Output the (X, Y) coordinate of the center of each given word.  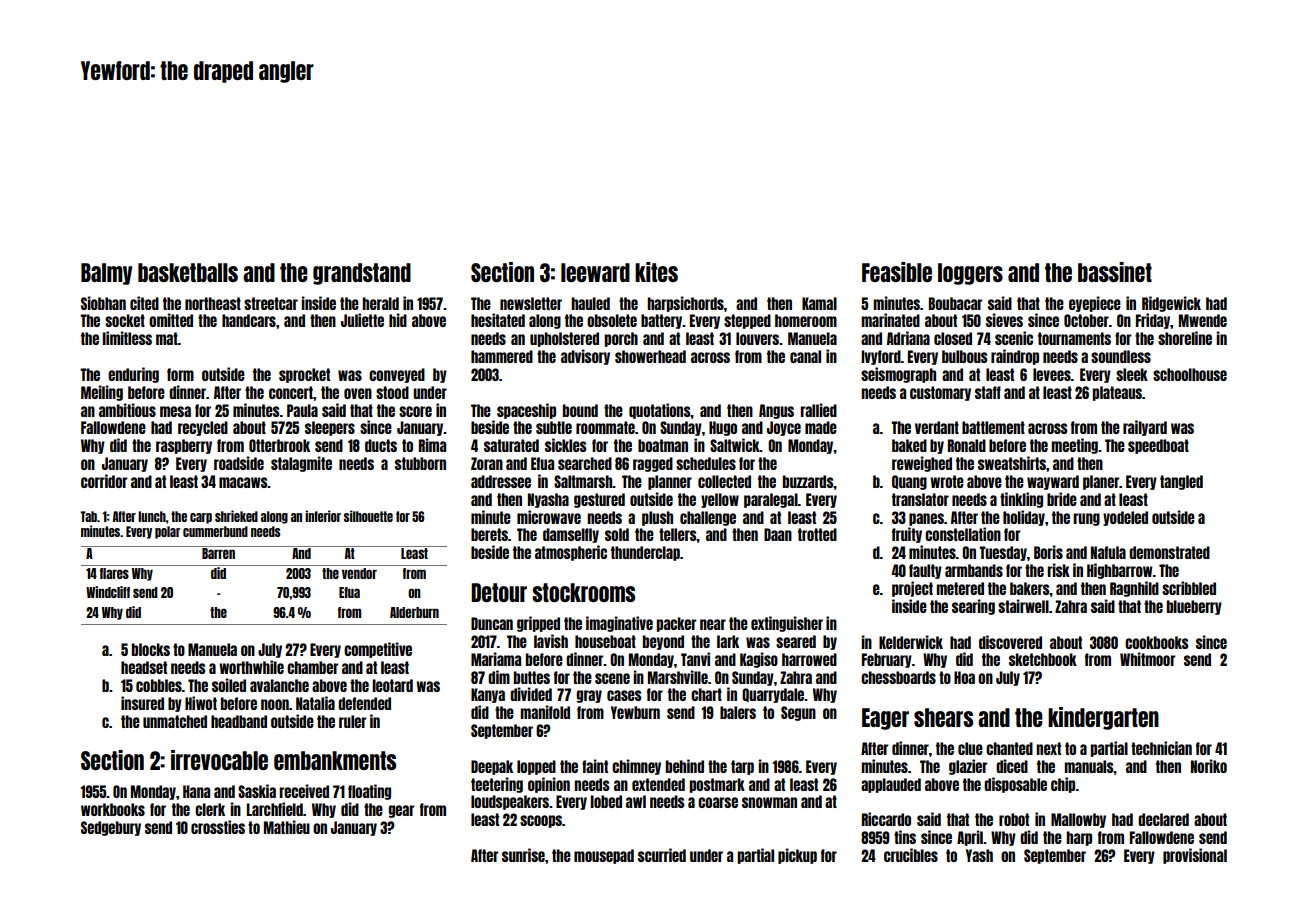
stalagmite (301, 464)
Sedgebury (111, 828)
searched (585, 463)
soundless (1121, 356)
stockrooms (583, 592)
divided (531, 694)
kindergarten (1103, 718)
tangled (1181, 482)
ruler (353, 721)
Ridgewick (1171, 304)
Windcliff (108, 592)
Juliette (362, 320)
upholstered (564, 339)
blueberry (1194, 607)
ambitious (127, 410)
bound (580, 410)
